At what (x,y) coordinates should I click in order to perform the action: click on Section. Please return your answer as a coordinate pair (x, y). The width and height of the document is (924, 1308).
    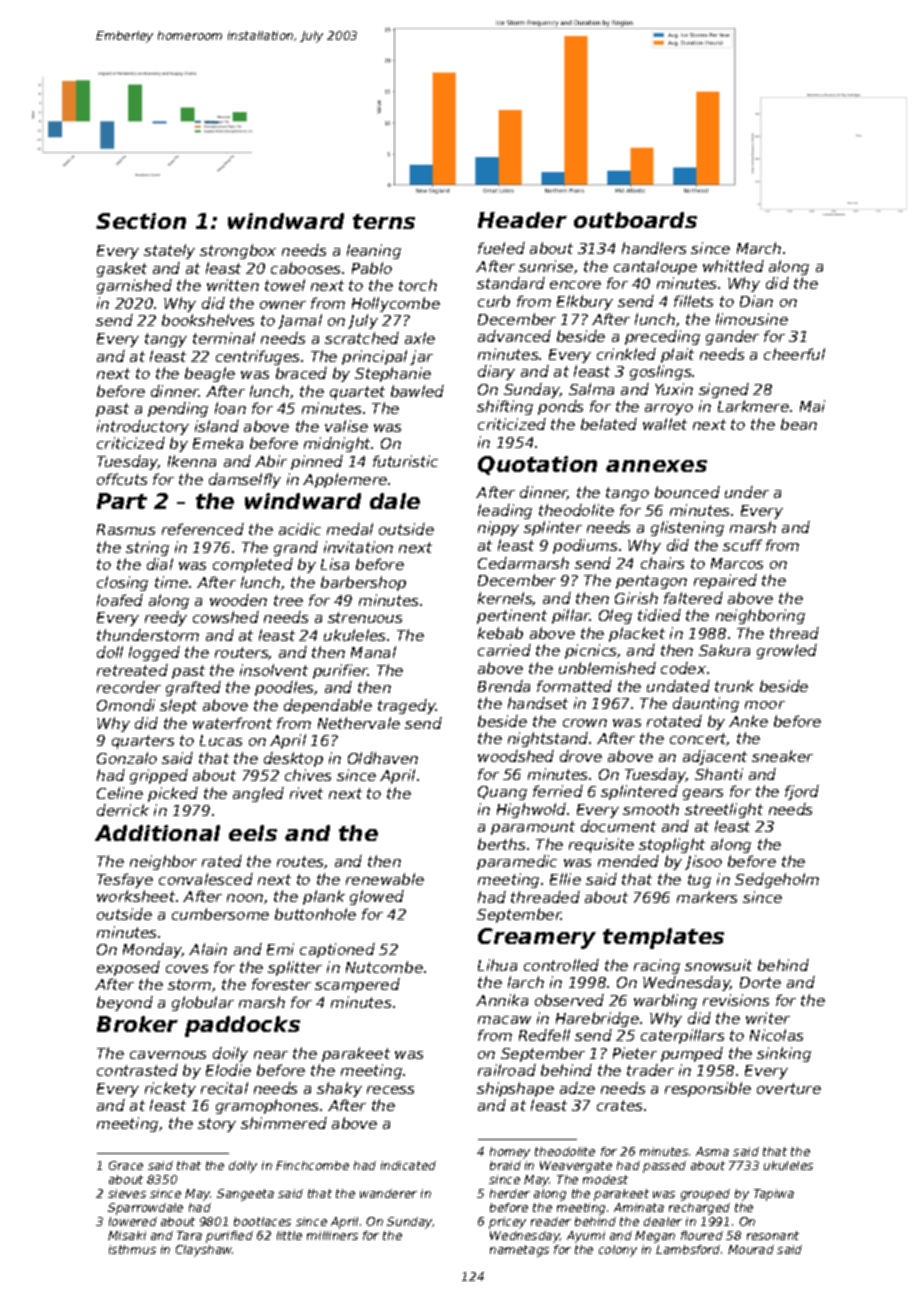
    Looking at the image, I should click on (141, 221).
